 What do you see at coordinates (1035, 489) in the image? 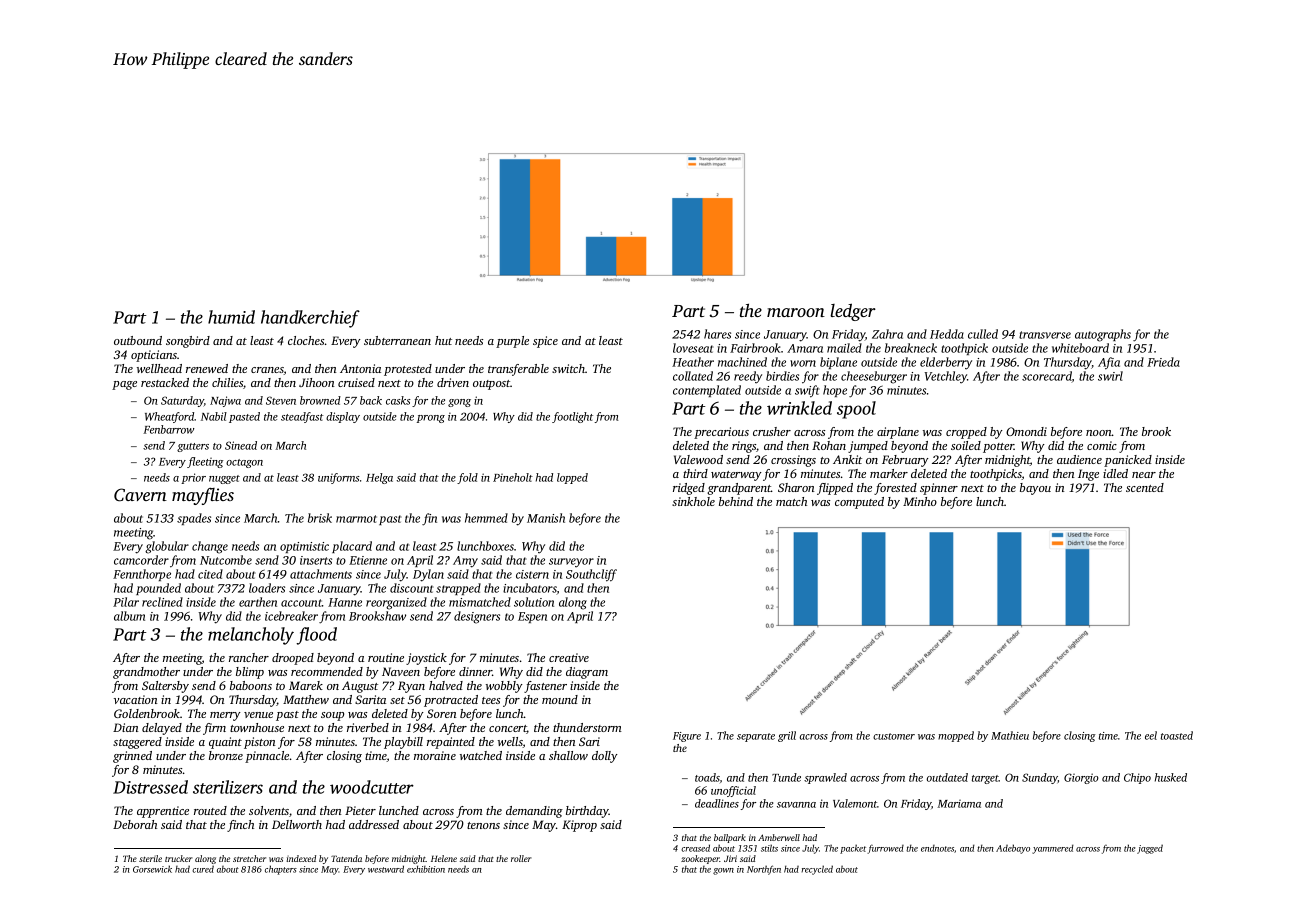
I see `bayou` at bounding box center [1035, 489].
